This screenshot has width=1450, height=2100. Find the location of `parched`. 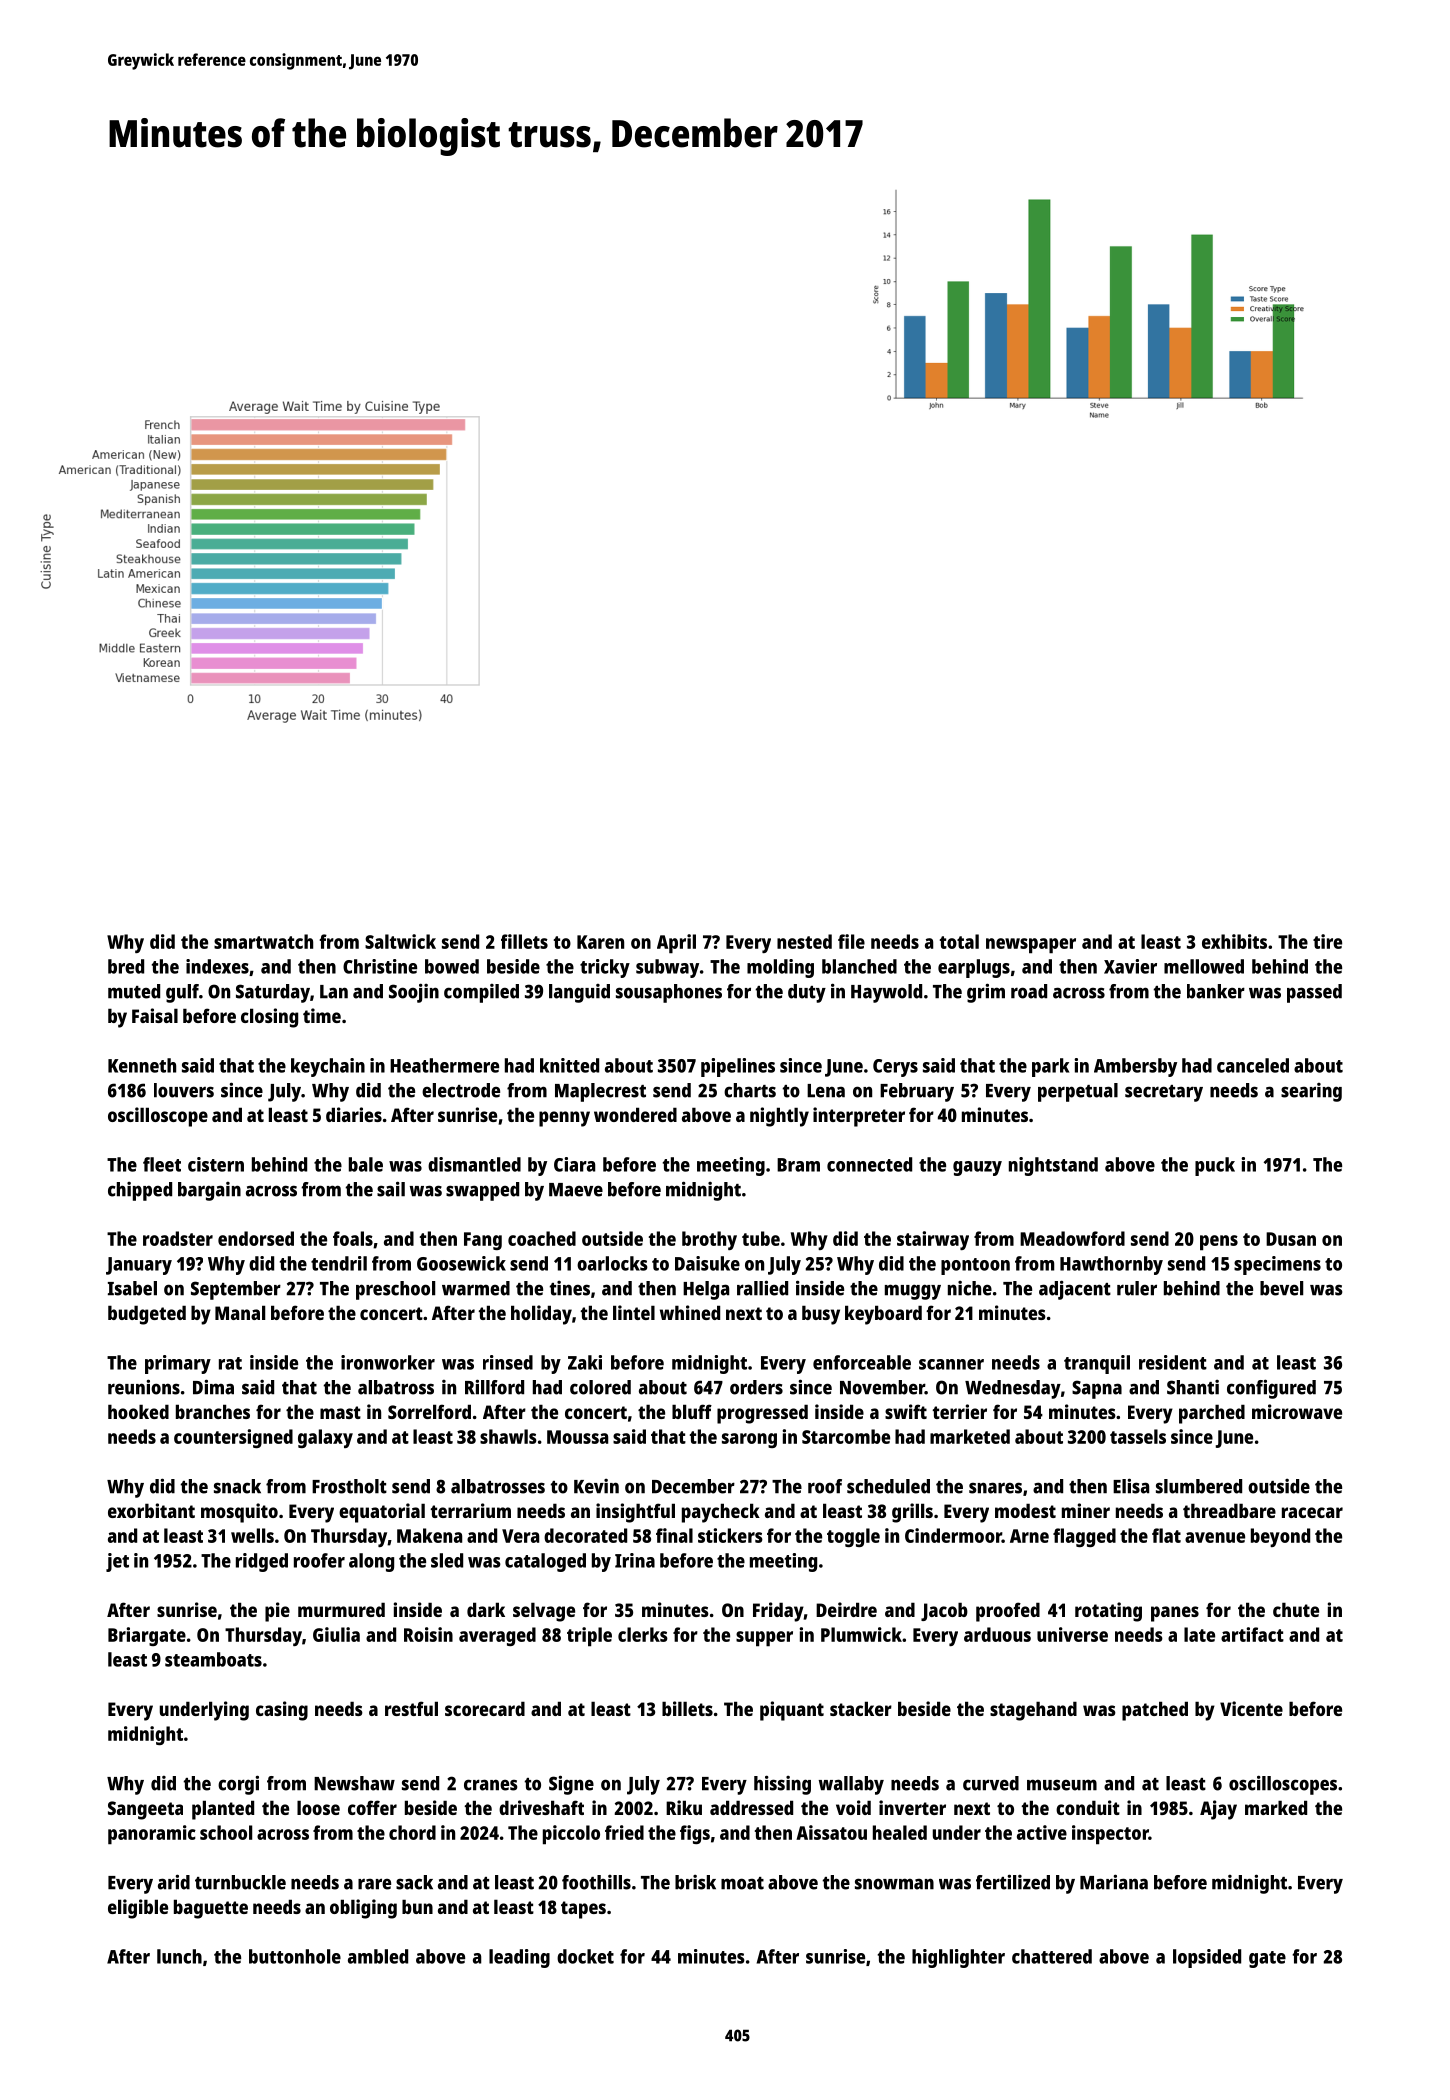

parched is located at coordinates (1212, 1414).
